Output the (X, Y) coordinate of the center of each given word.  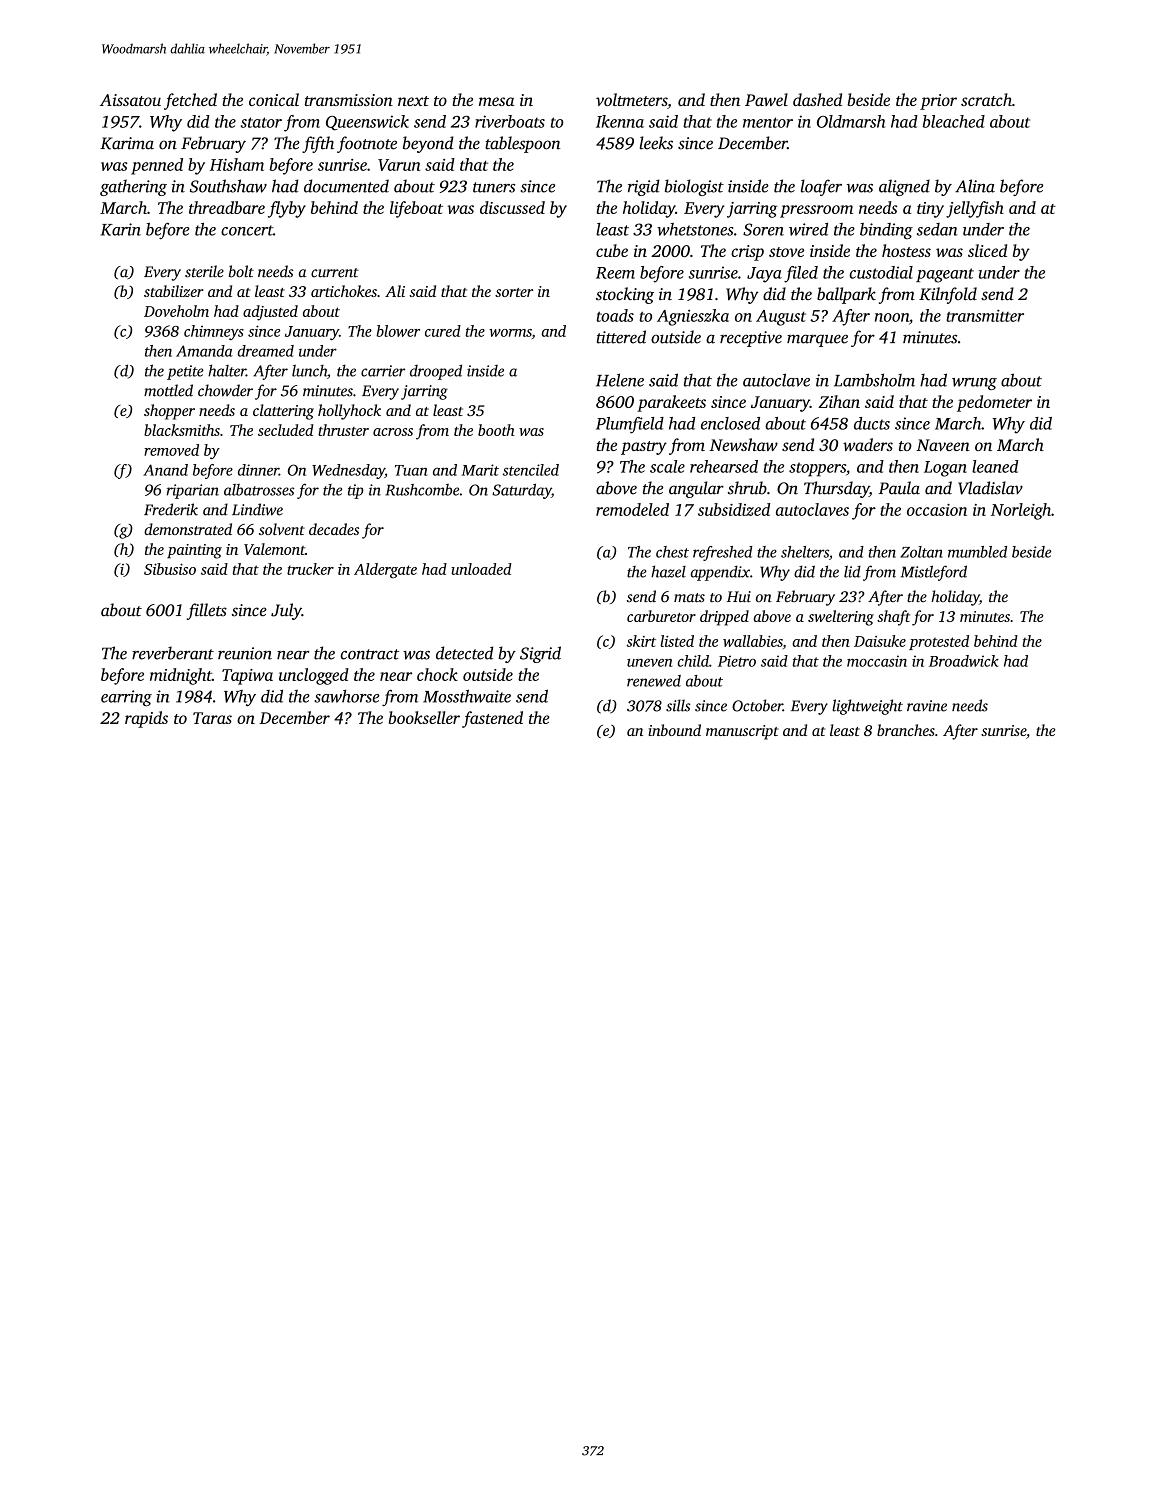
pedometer (994, 403)
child (693, 661)
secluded (286, 430)
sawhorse (347, 696)
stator (261, 122)
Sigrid (540, 654)
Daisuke (880, 641)
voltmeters (631, 99)
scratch (986, 99)
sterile (204, 271)
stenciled (531, 470)
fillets (207, 611)
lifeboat (416, 209)
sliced (987, 250)
